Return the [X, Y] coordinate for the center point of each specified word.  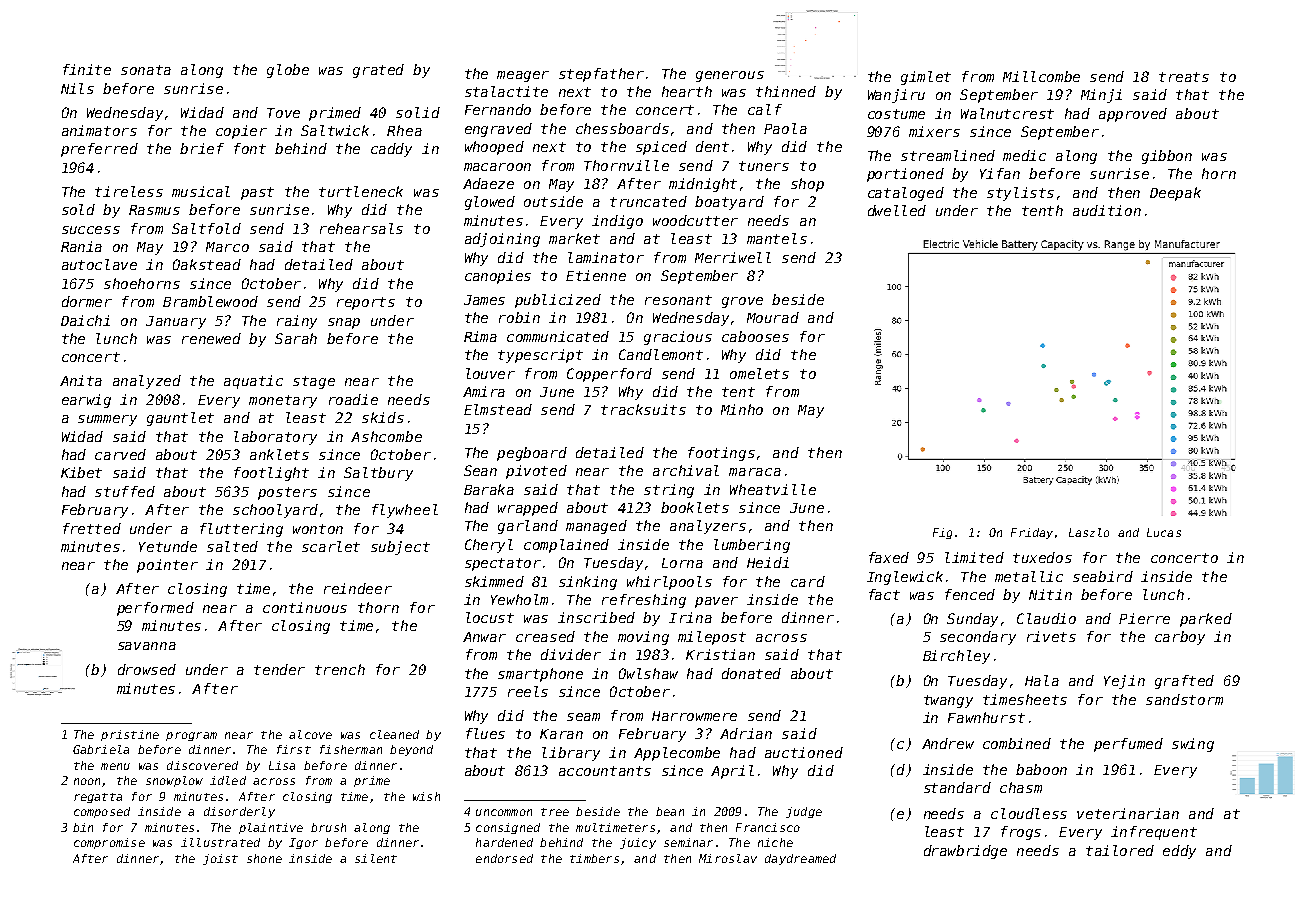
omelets [759, 373]
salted [232, 546]
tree [555, 812]
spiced [661, 148]
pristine [130, 735]
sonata [146, 70]
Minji [1101, 96]
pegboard [532, 454]
